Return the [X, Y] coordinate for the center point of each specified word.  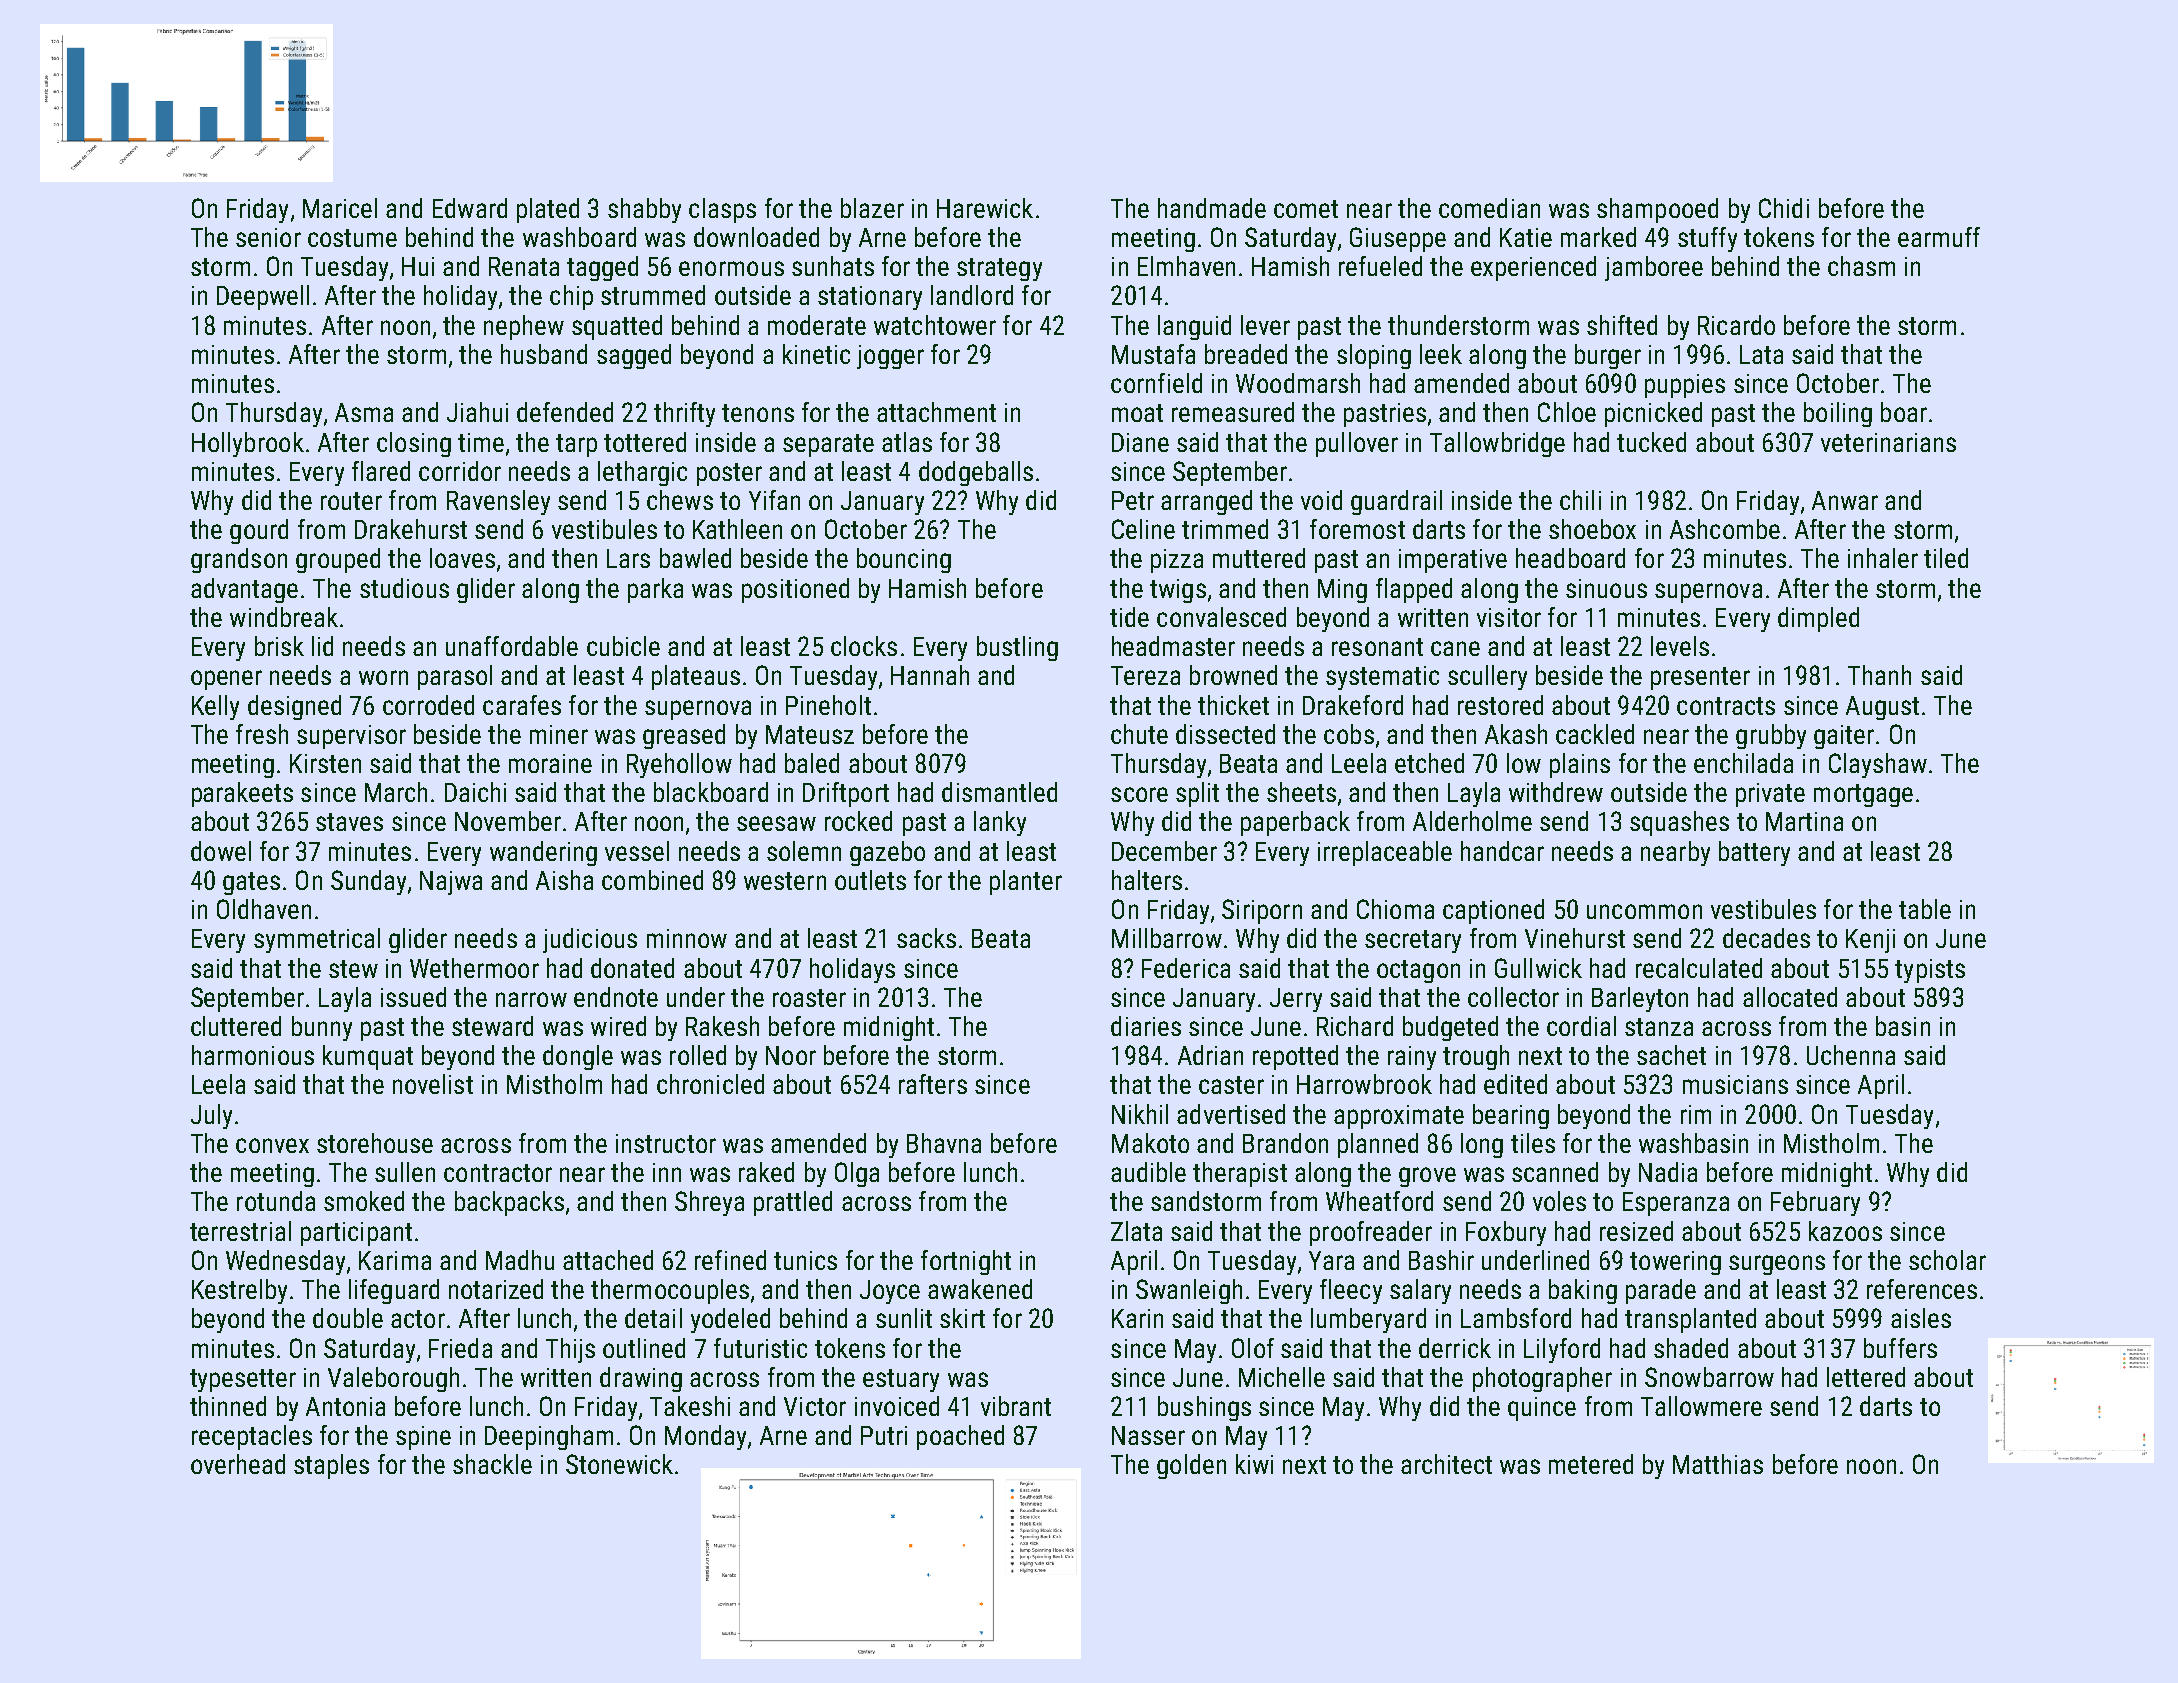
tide [1129, 617]
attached [608, 1260]
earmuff [1939, 237]
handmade [1212, 208]
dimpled [1818, 619]
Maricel [340, 208]
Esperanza [1676, 1204]
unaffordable [512, 646]
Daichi [475, 792]
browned [1233, 675]
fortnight [966, 1262]
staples [331, 1466]
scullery [1487, 677]
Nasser [1148, 1435]
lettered [1866, 1377]
